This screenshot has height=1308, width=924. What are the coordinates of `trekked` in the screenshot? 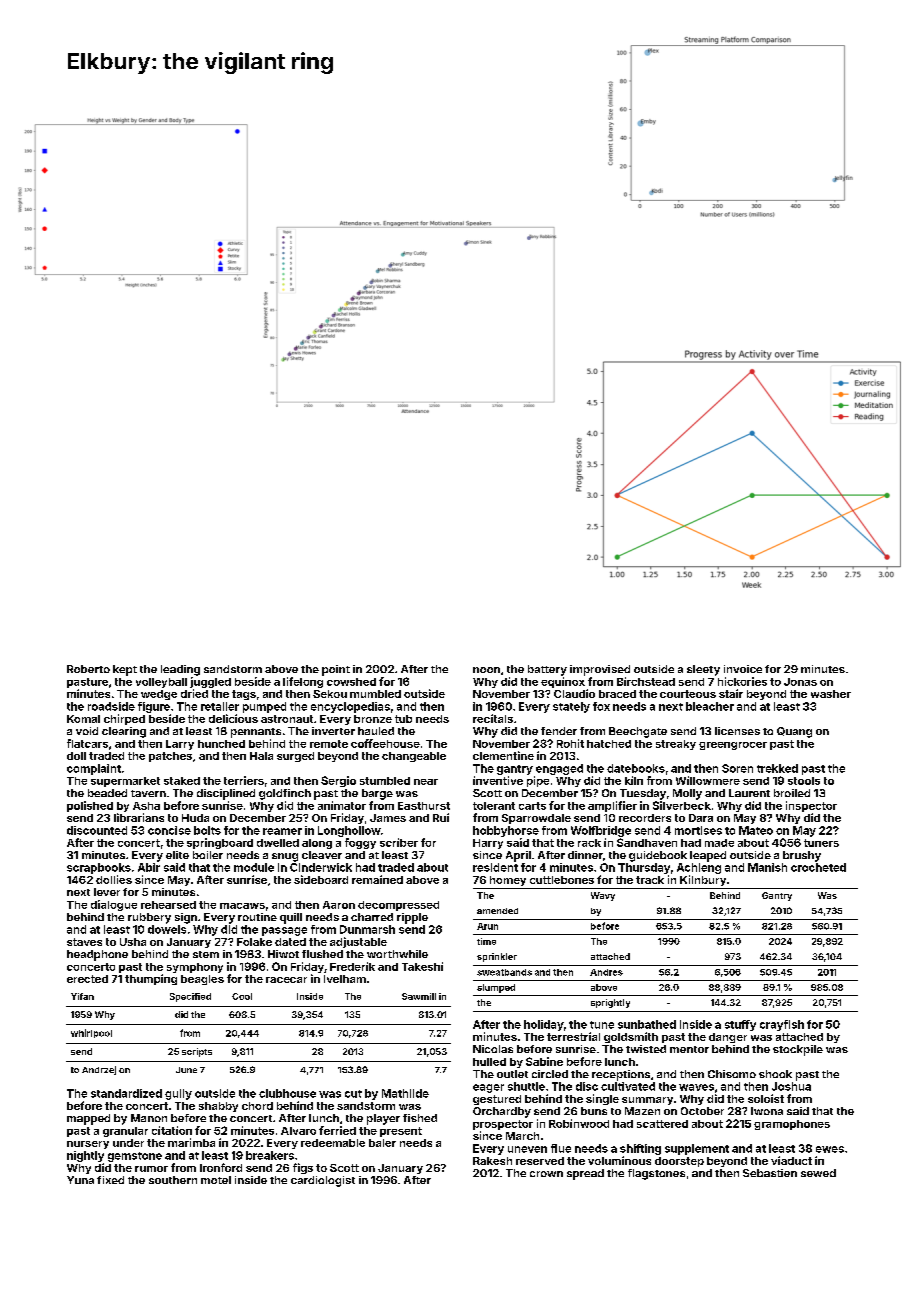 It's located at (777, 768).
